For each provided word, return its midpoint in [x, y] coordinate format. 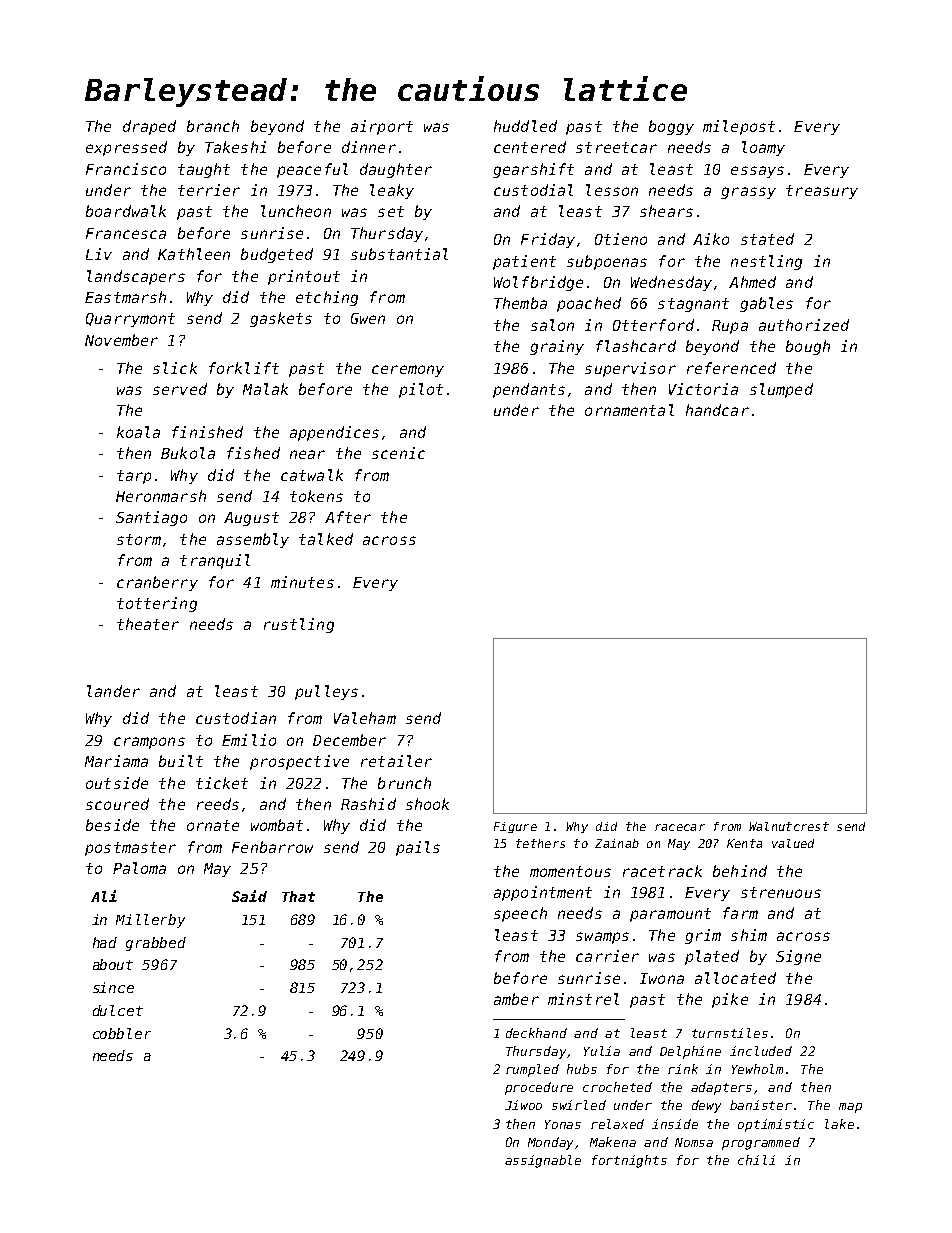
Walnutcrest [789, 826]
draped [149, 127]
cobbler [122, 1033]
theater [148, 624]
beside [112, 825]
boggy [671, 127]
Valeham [365, 718]
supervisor [630, 369]
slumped [781, 390]
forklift [244, 368]
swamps [602, 938]
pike [730, 1000]
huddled [525, 126]
